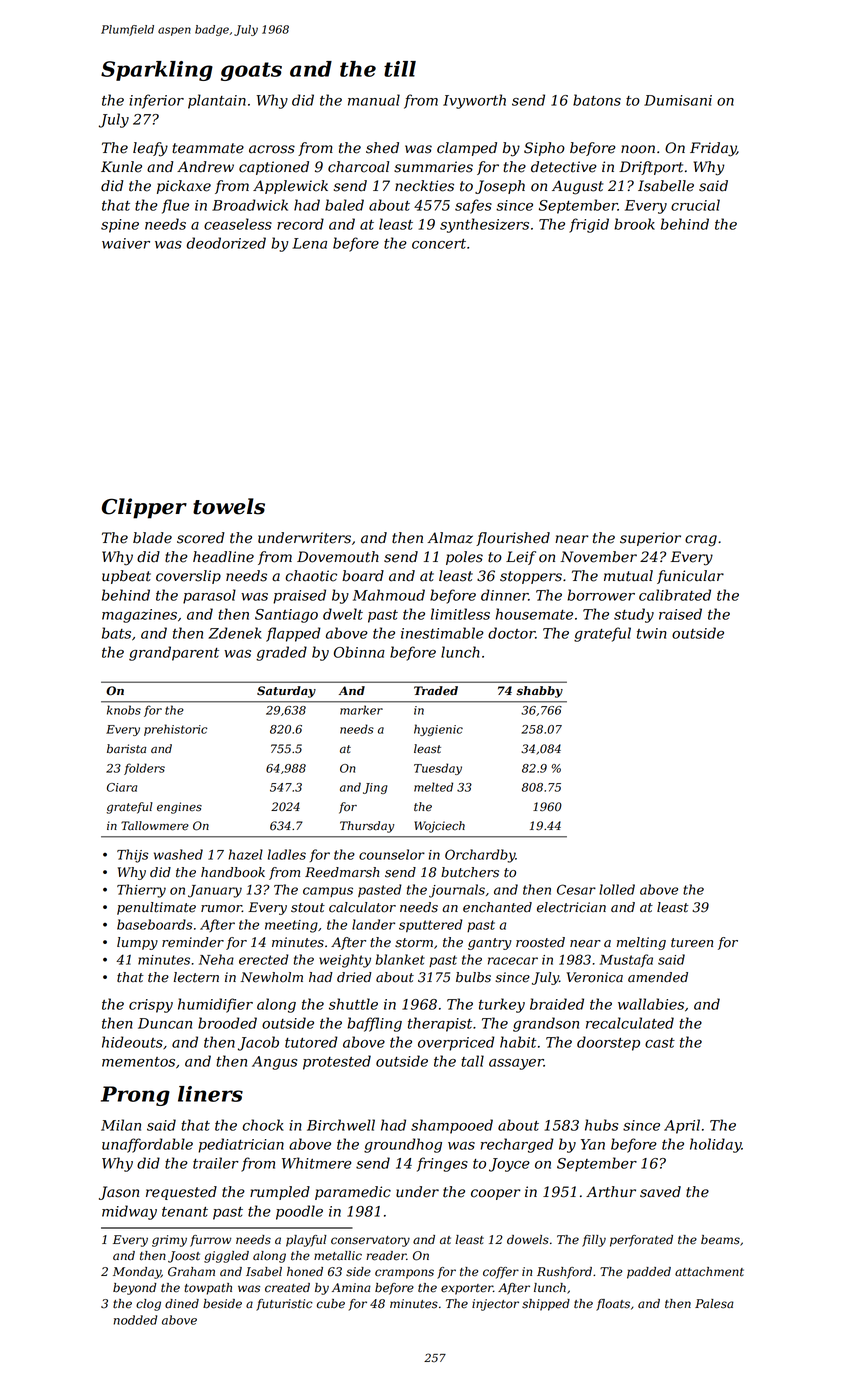  I want to click on crucial, so click(695, 205).
